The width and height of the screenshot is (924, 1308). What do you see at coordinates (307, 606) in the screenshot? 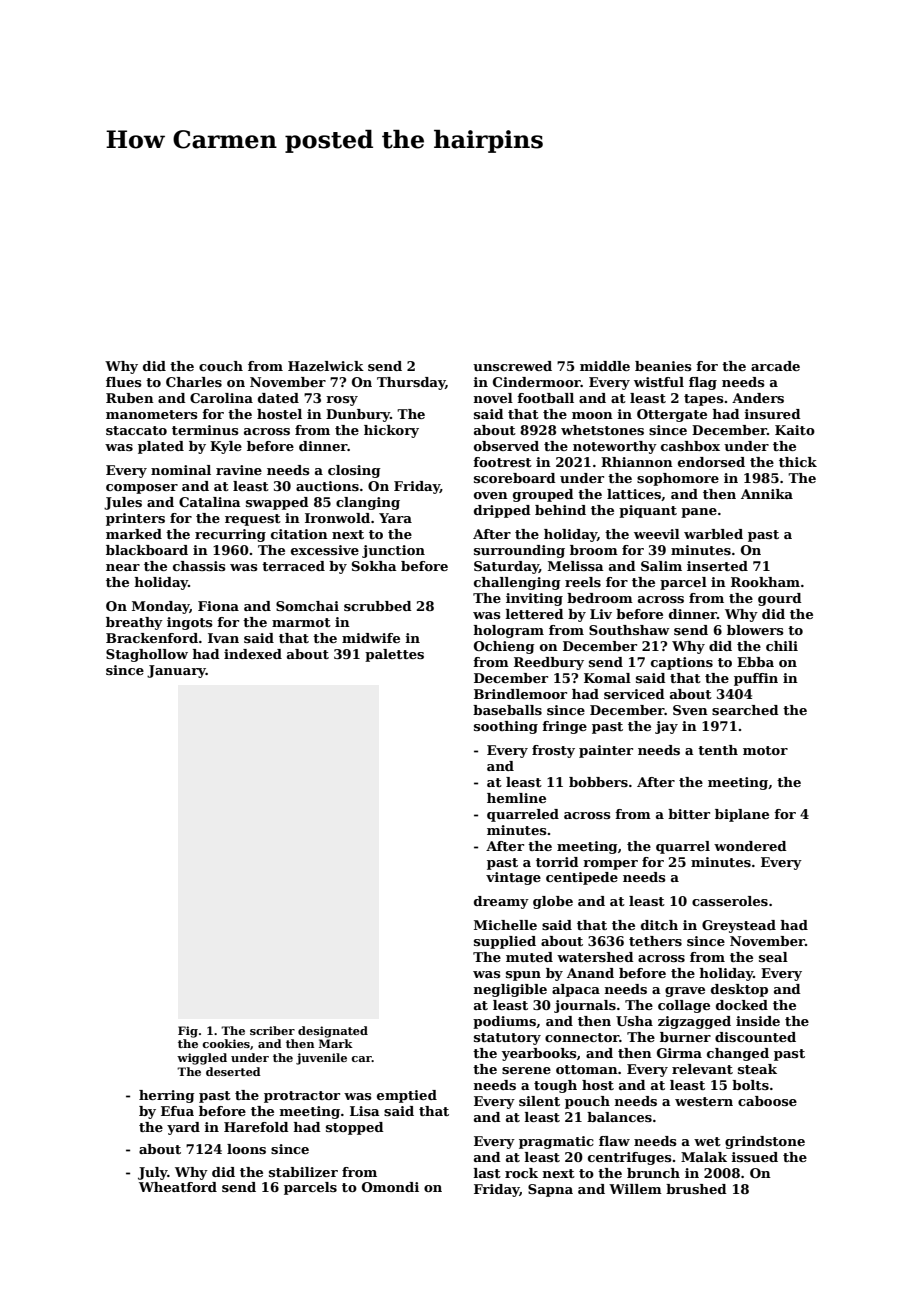
I see `Somchai` at bounding box center [307, 606].
